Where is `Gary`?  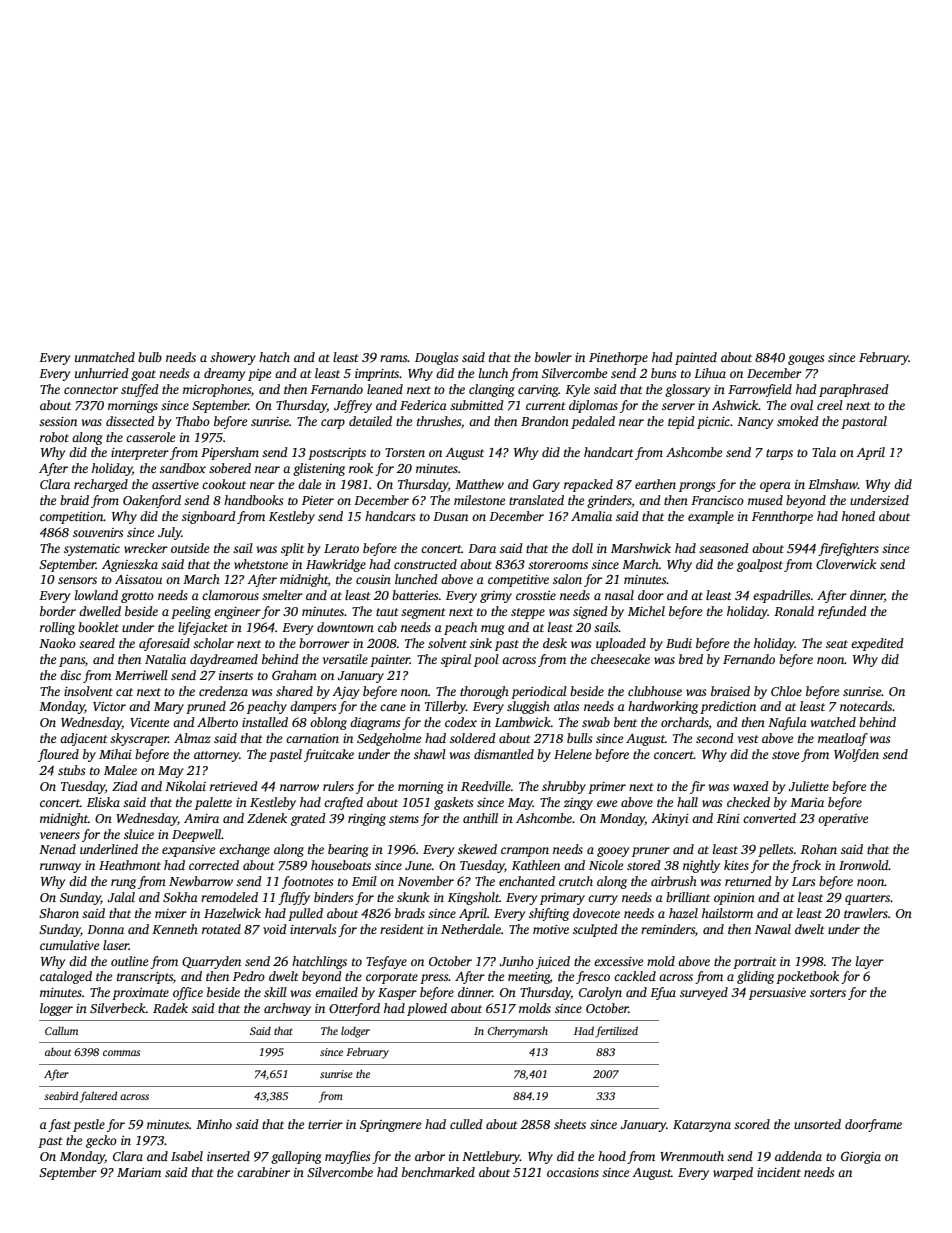
Gary is located at coordinates (546, 485).
